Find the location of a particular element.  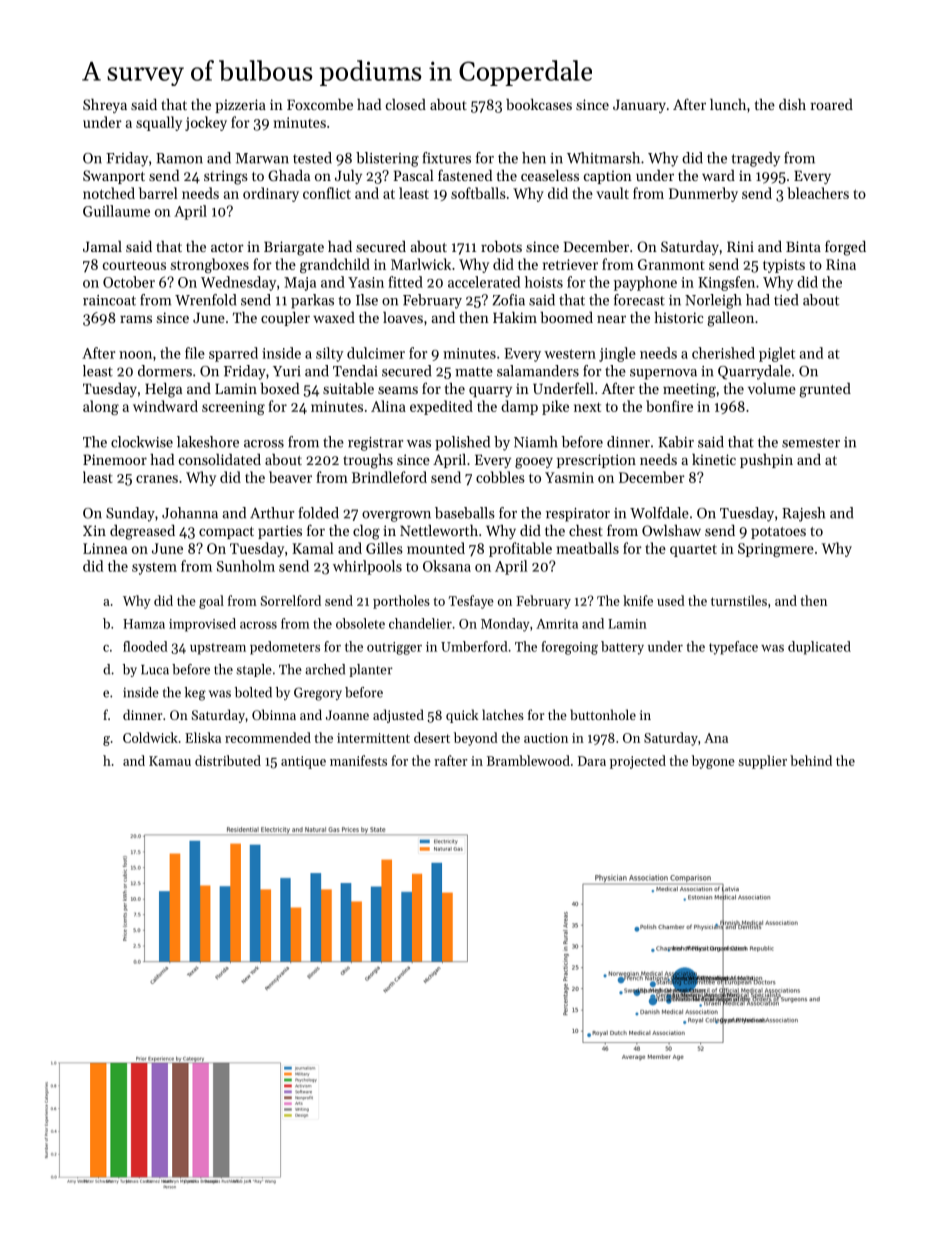

Springmere is located at coordinates (776, 550).
